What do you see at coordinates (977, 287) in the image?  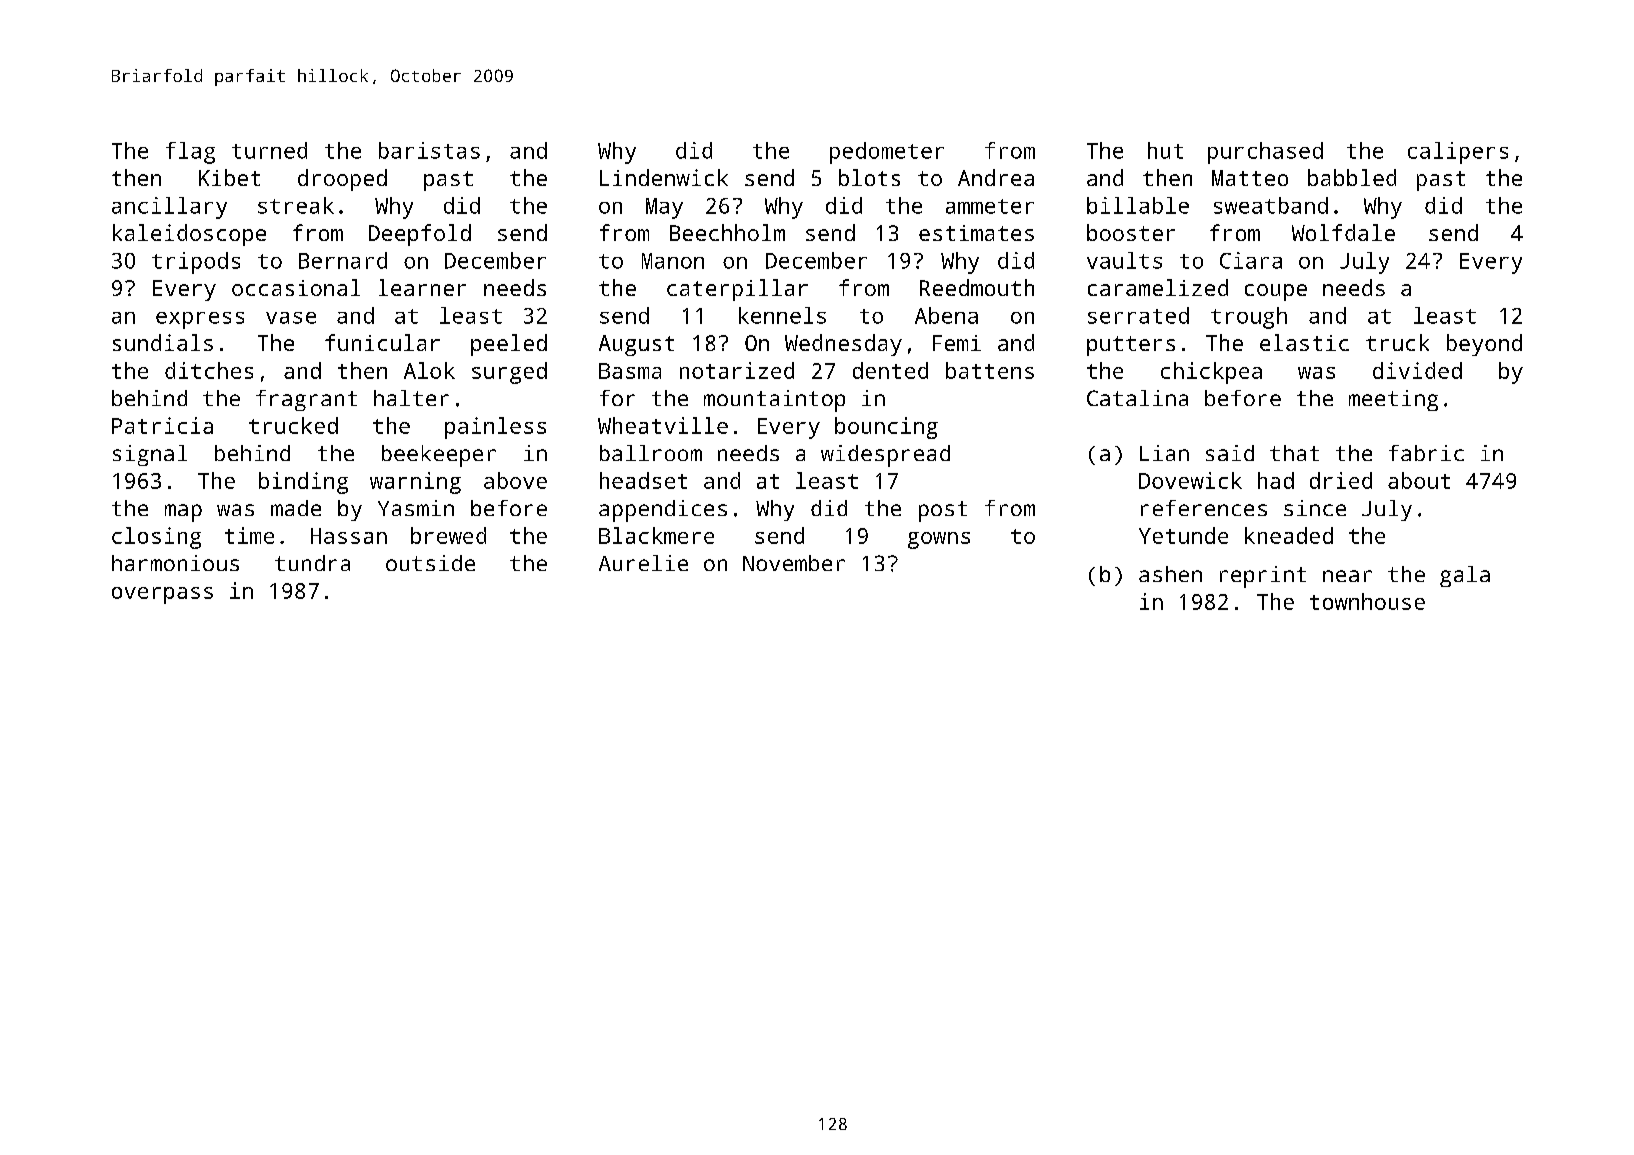 I see `Reedmouth` at bounding box center [977, 287].
